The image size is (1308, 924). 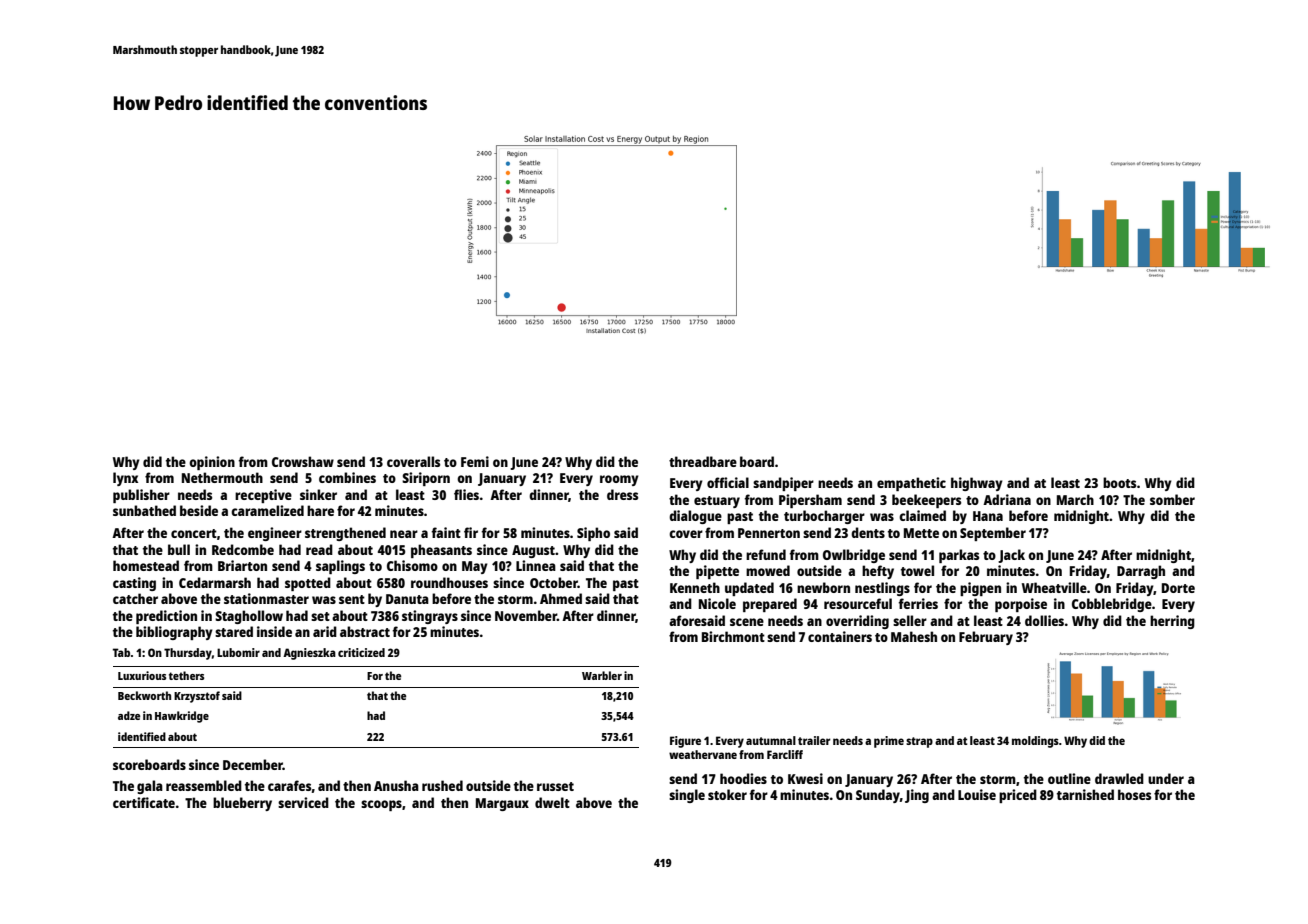 What do you see at coordinates (914, 636) in the document?
I see `Mahesh` at bounding box center [914, 636].
